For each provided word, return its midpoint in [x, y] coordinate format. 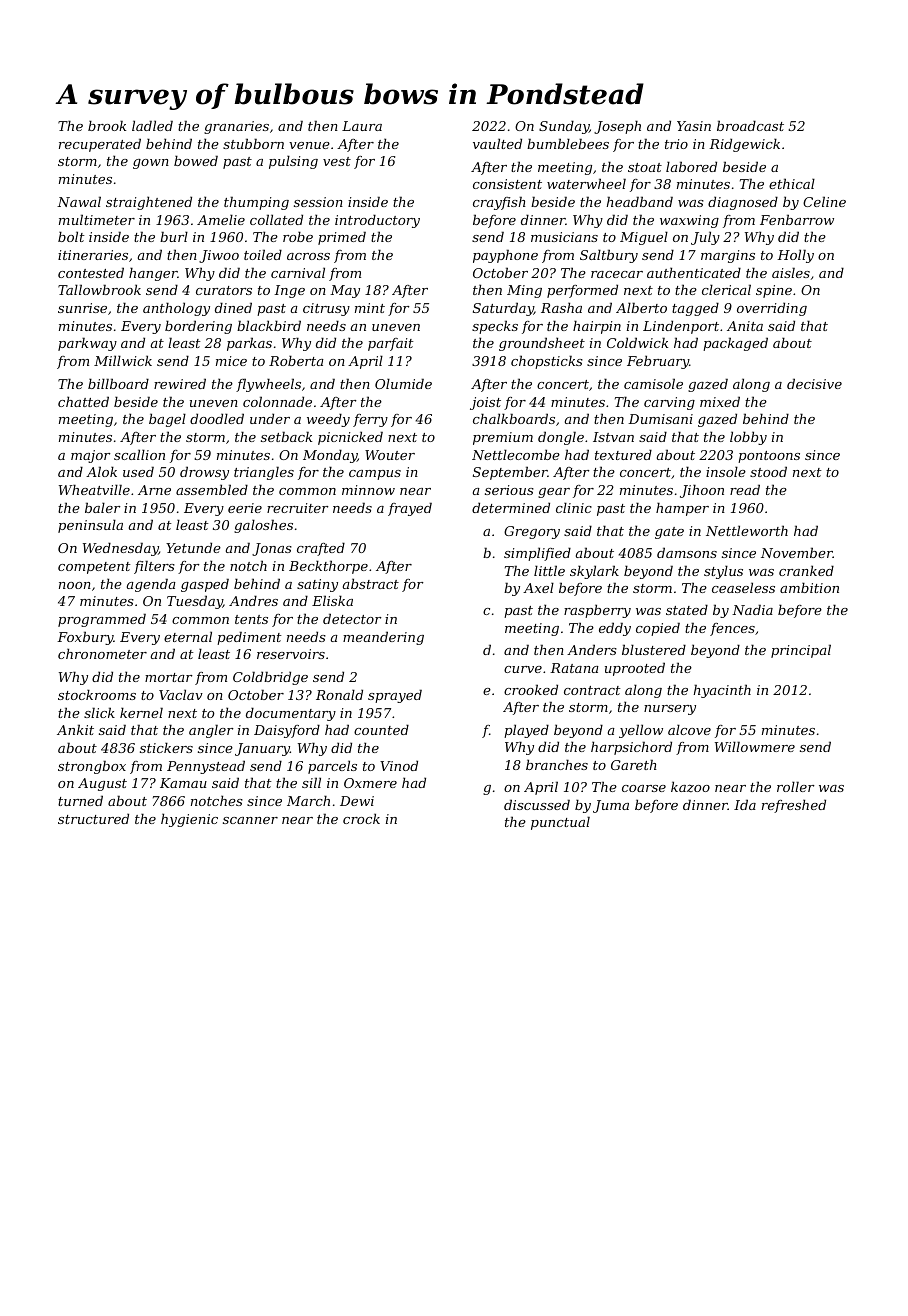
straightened [149, 203]
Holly [795, 256]
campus [375, 475]
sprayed [395, 696]
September [510, 473]
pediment [249, 638]
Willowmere [755, 746]
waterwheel [586, 183]
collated [276, 219]
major [91, 456]
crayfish [499, 203]
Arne [154, 490]
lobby [748, 438]
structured [93, 818]
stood [768, 471]
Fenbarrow [797, 219]
